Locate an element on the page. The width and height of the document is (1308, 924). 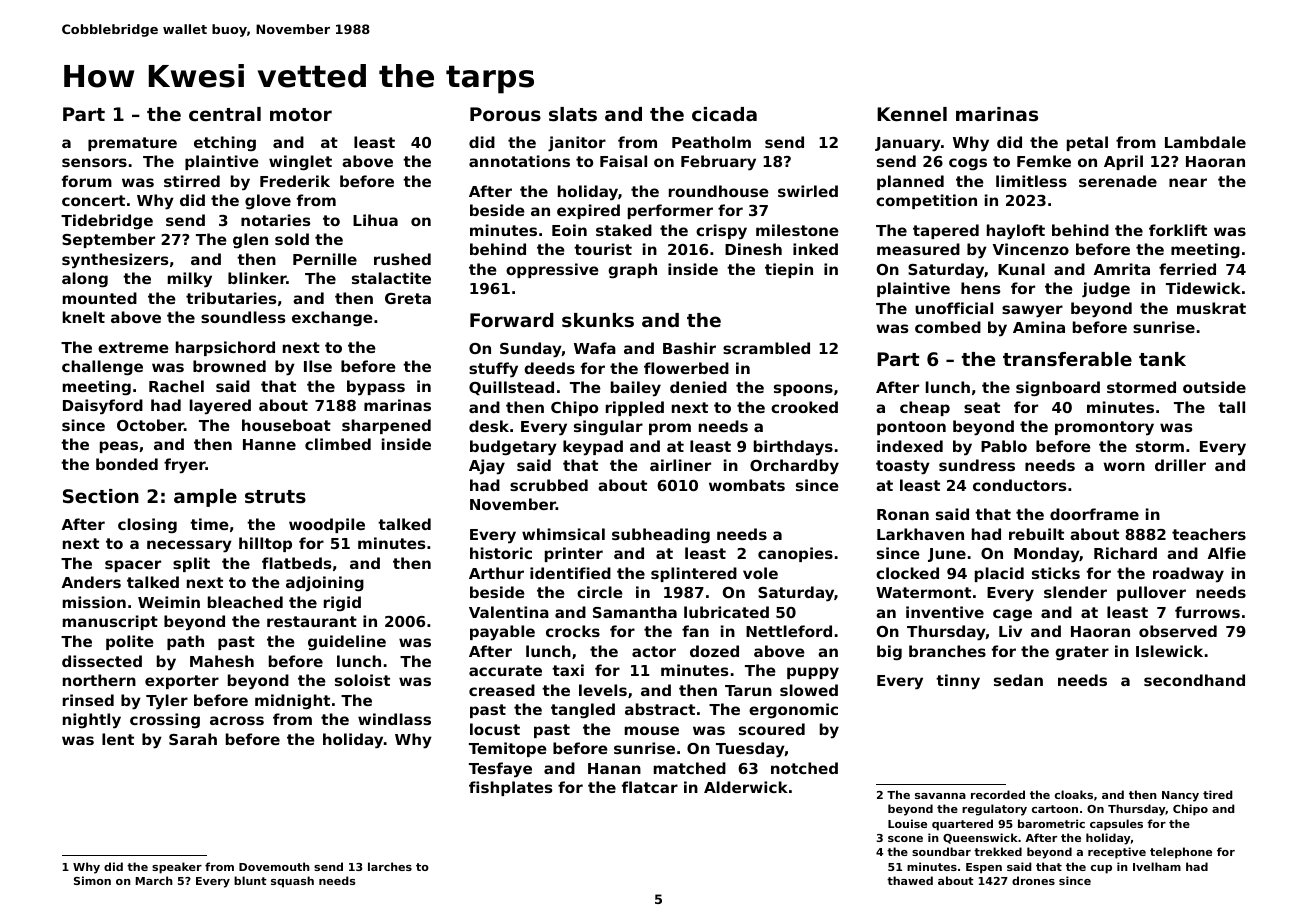
central is located at coordinates (225, 114).
